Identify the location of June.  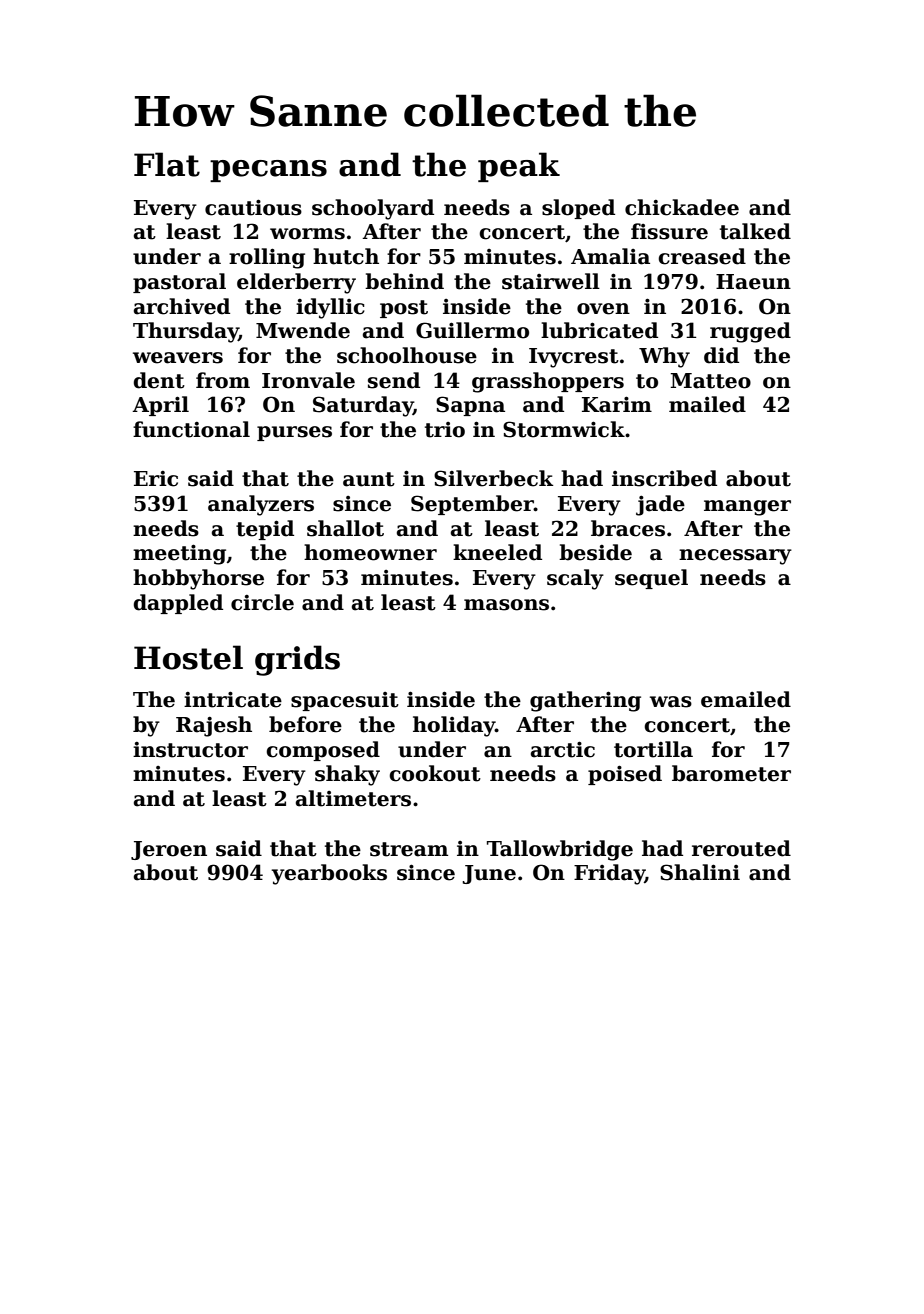
(489, 874).
